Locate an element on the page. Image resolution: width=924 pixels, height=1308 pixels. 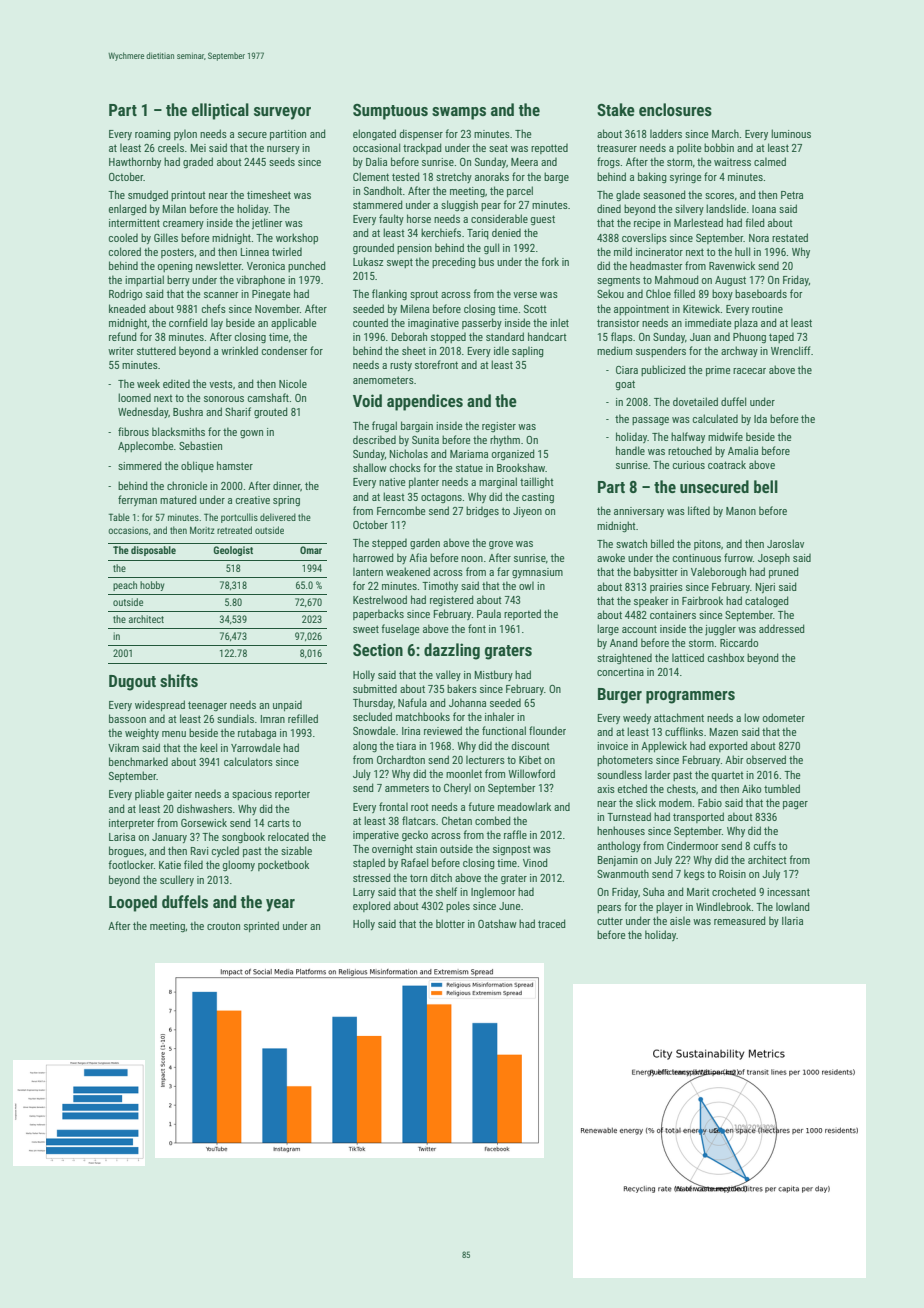
jetliner is located at coordinates (267, 223).
